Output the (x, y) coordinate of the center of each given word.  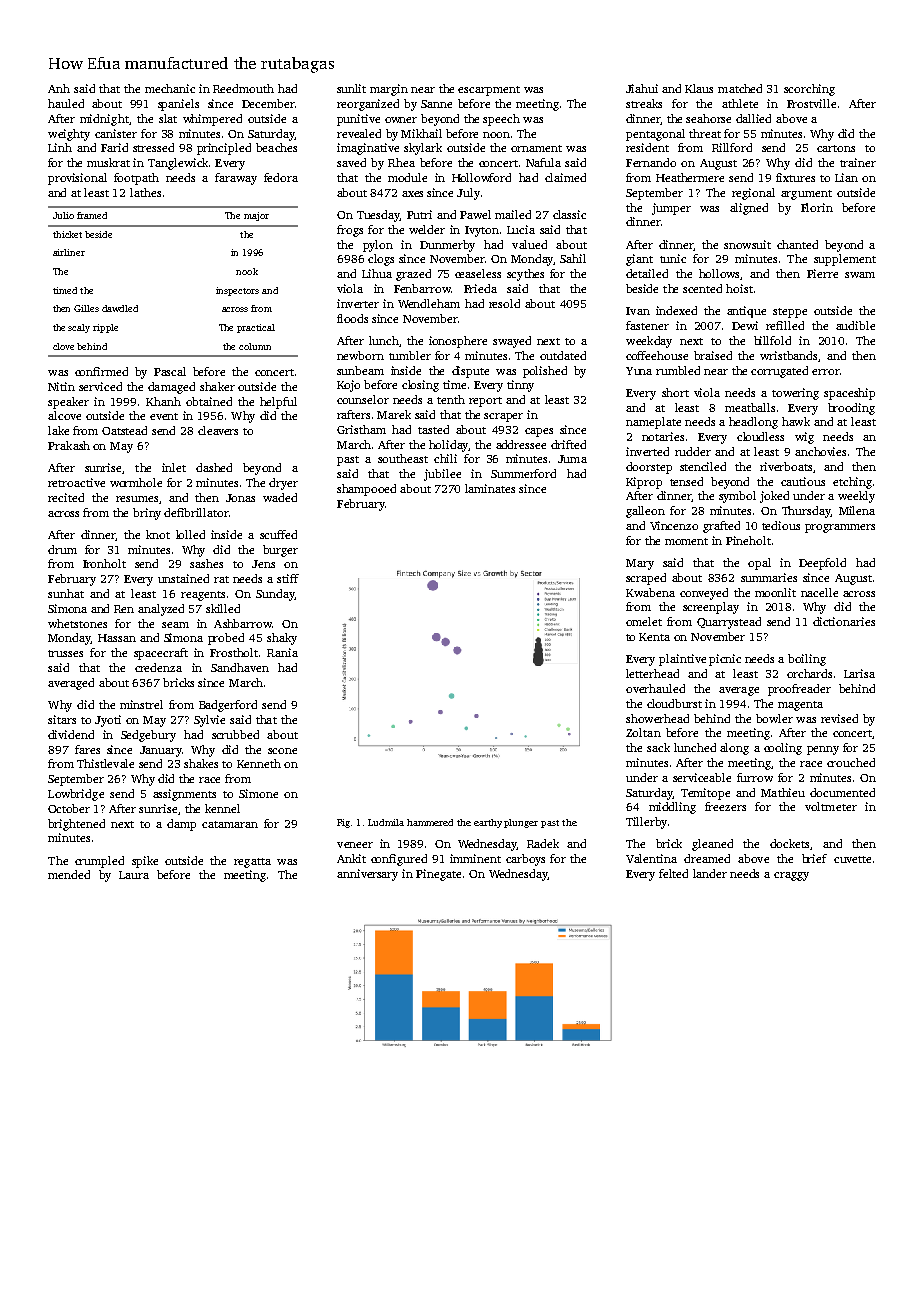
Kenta (654, 637)
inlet (174, 467)
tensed (686, 481)
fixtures (795, 177)
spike (145, 862)
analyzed (161, 610)
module (407, 177)
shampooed (366, 490)
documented (842, 792)
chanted (797, 244)
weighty (69, 135)
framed (92, 215)
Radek (543, 843)
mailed (513, 214)
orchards (809, 673)
